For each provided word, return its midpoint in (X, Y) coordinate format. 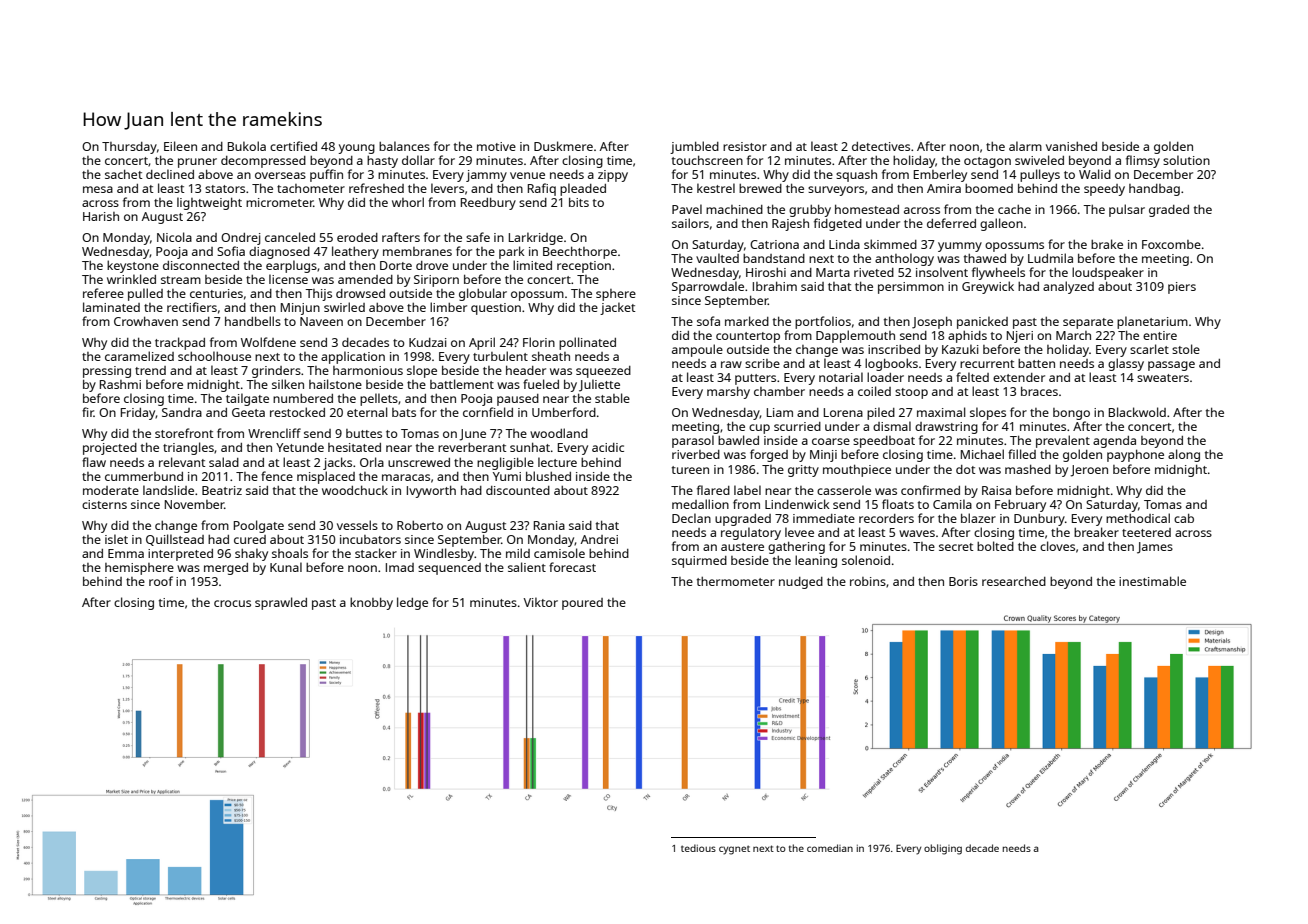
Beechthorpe (580, 252)
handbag (1154, 190)
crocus (232, 603)
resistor (745, 146)
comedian (830, 848)
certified (293, 146)
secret (956, 547)
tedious (698, 848)
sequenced (449, 569)
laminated (111, 307)
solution (1186, 160)
